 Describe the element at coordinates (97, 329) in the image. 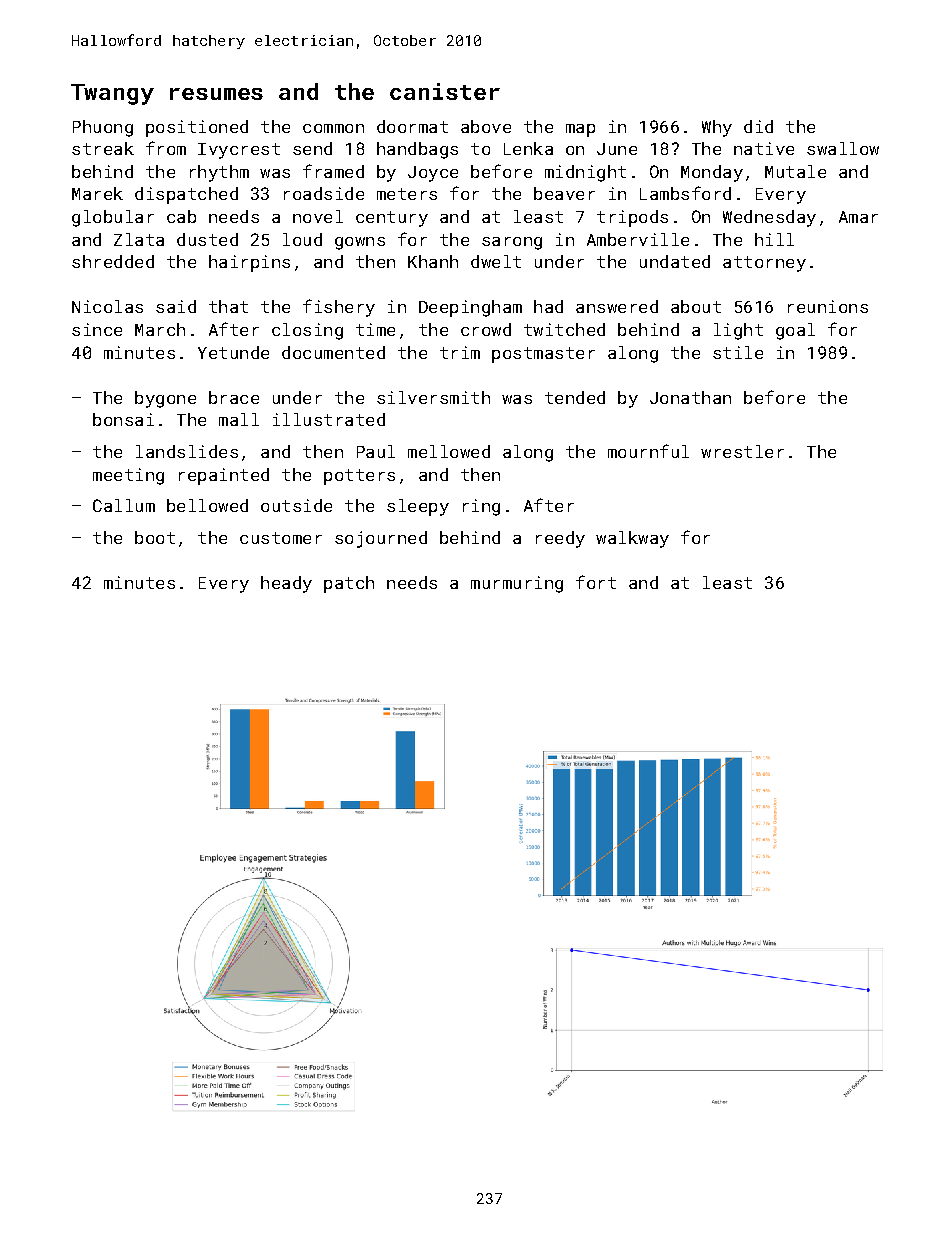

I see `since` at that location.
